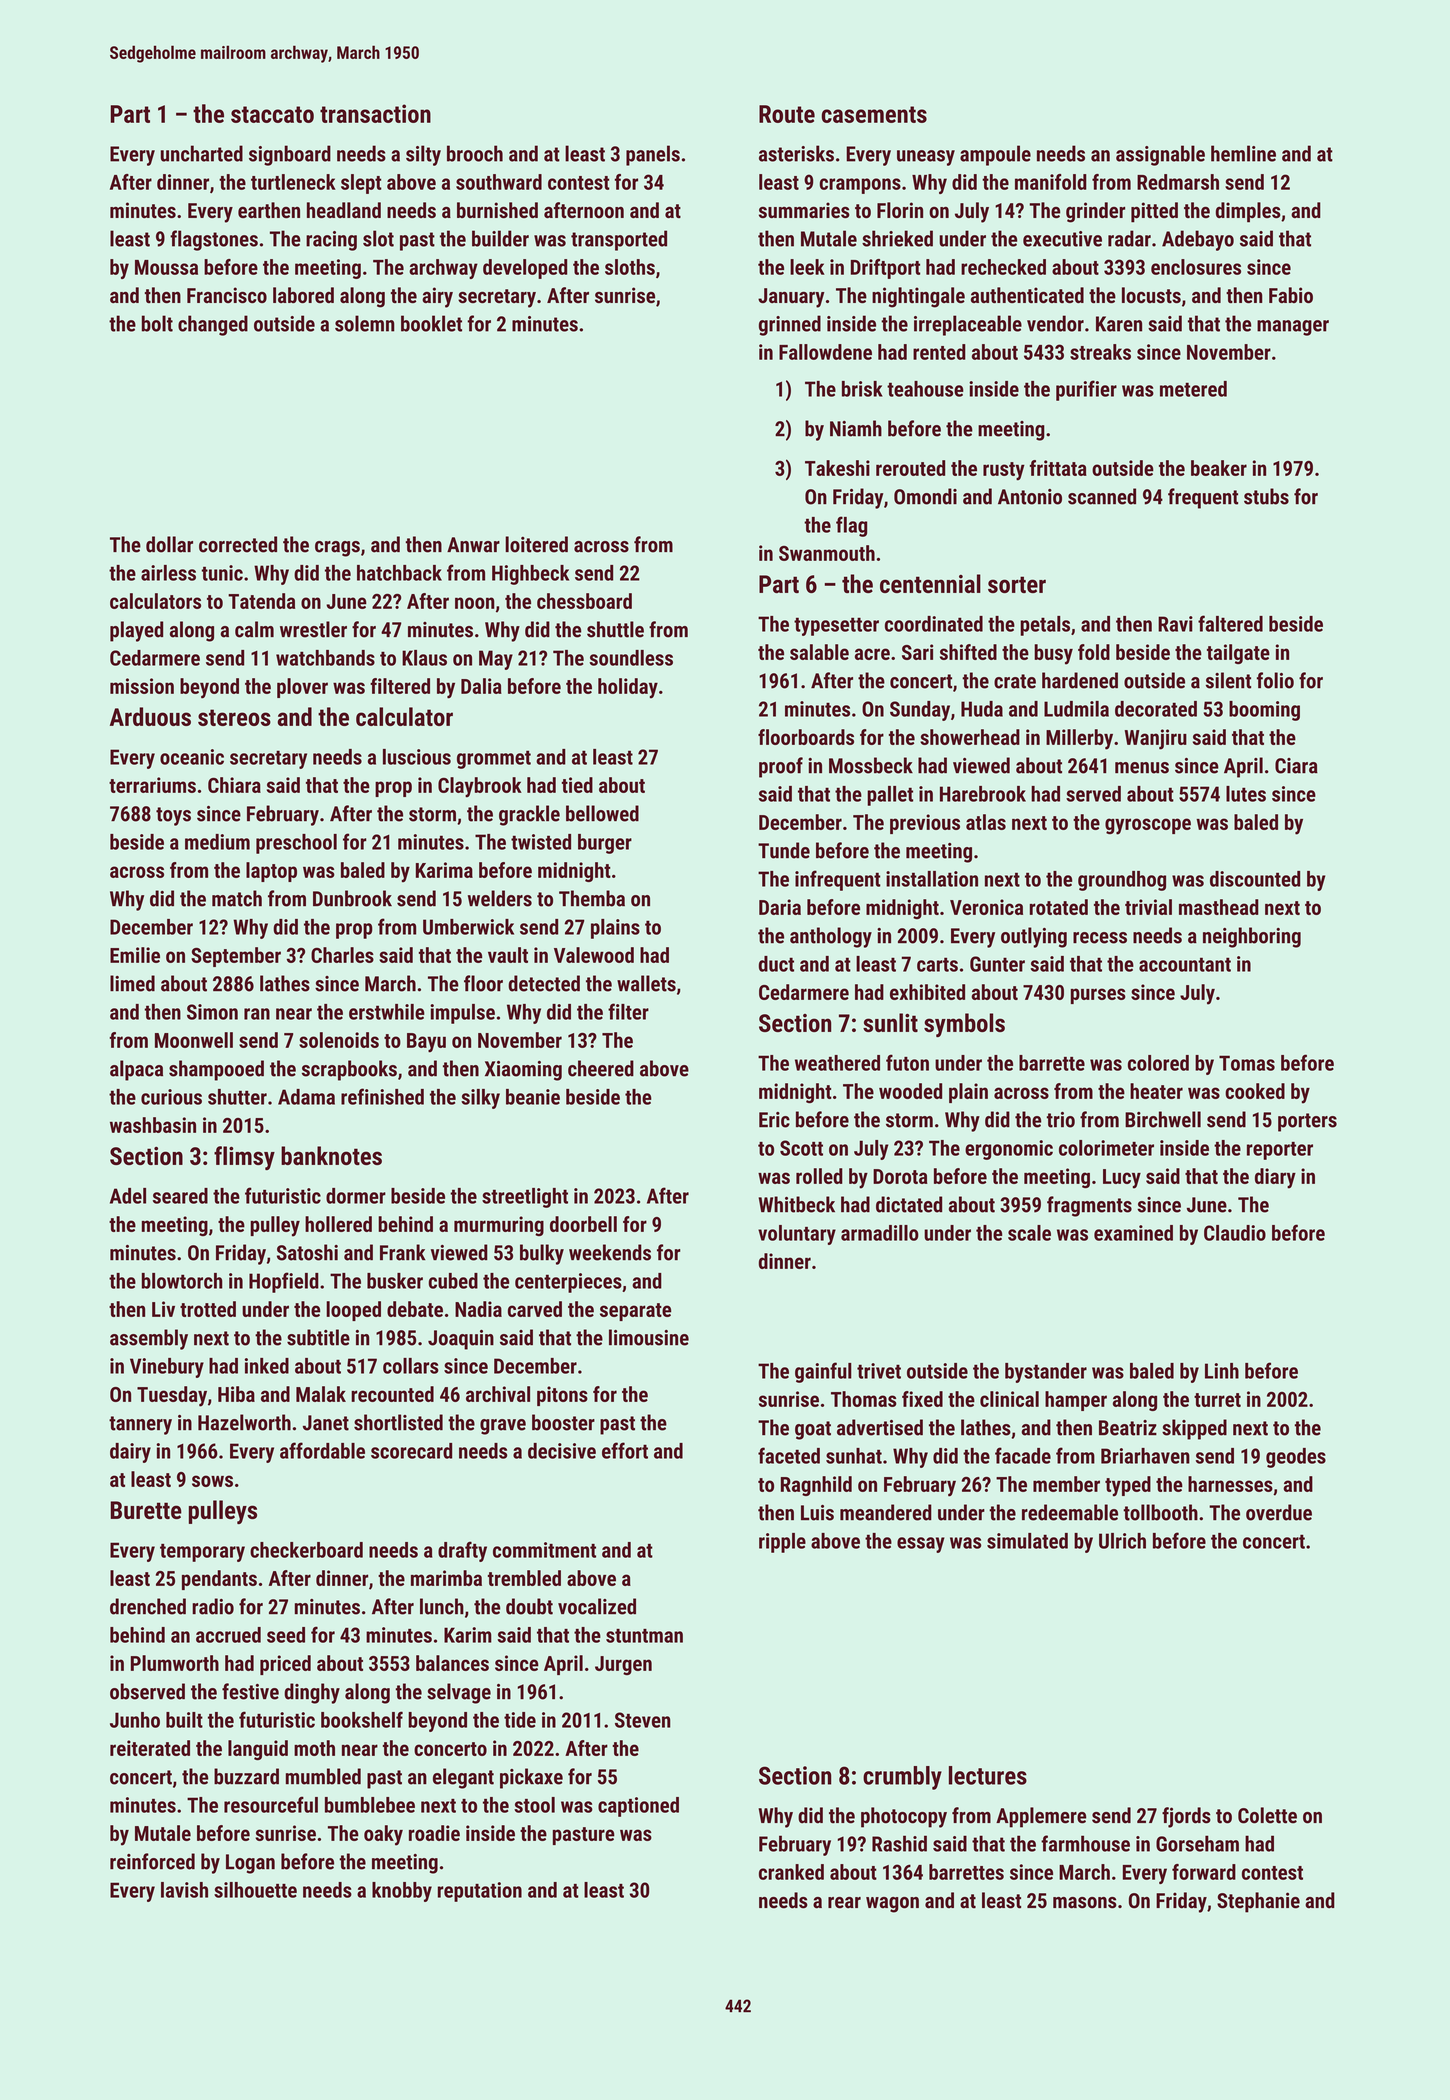 The height and width of the document is (2100, 1450). I want to click on ripple, so click(782, 1543).
